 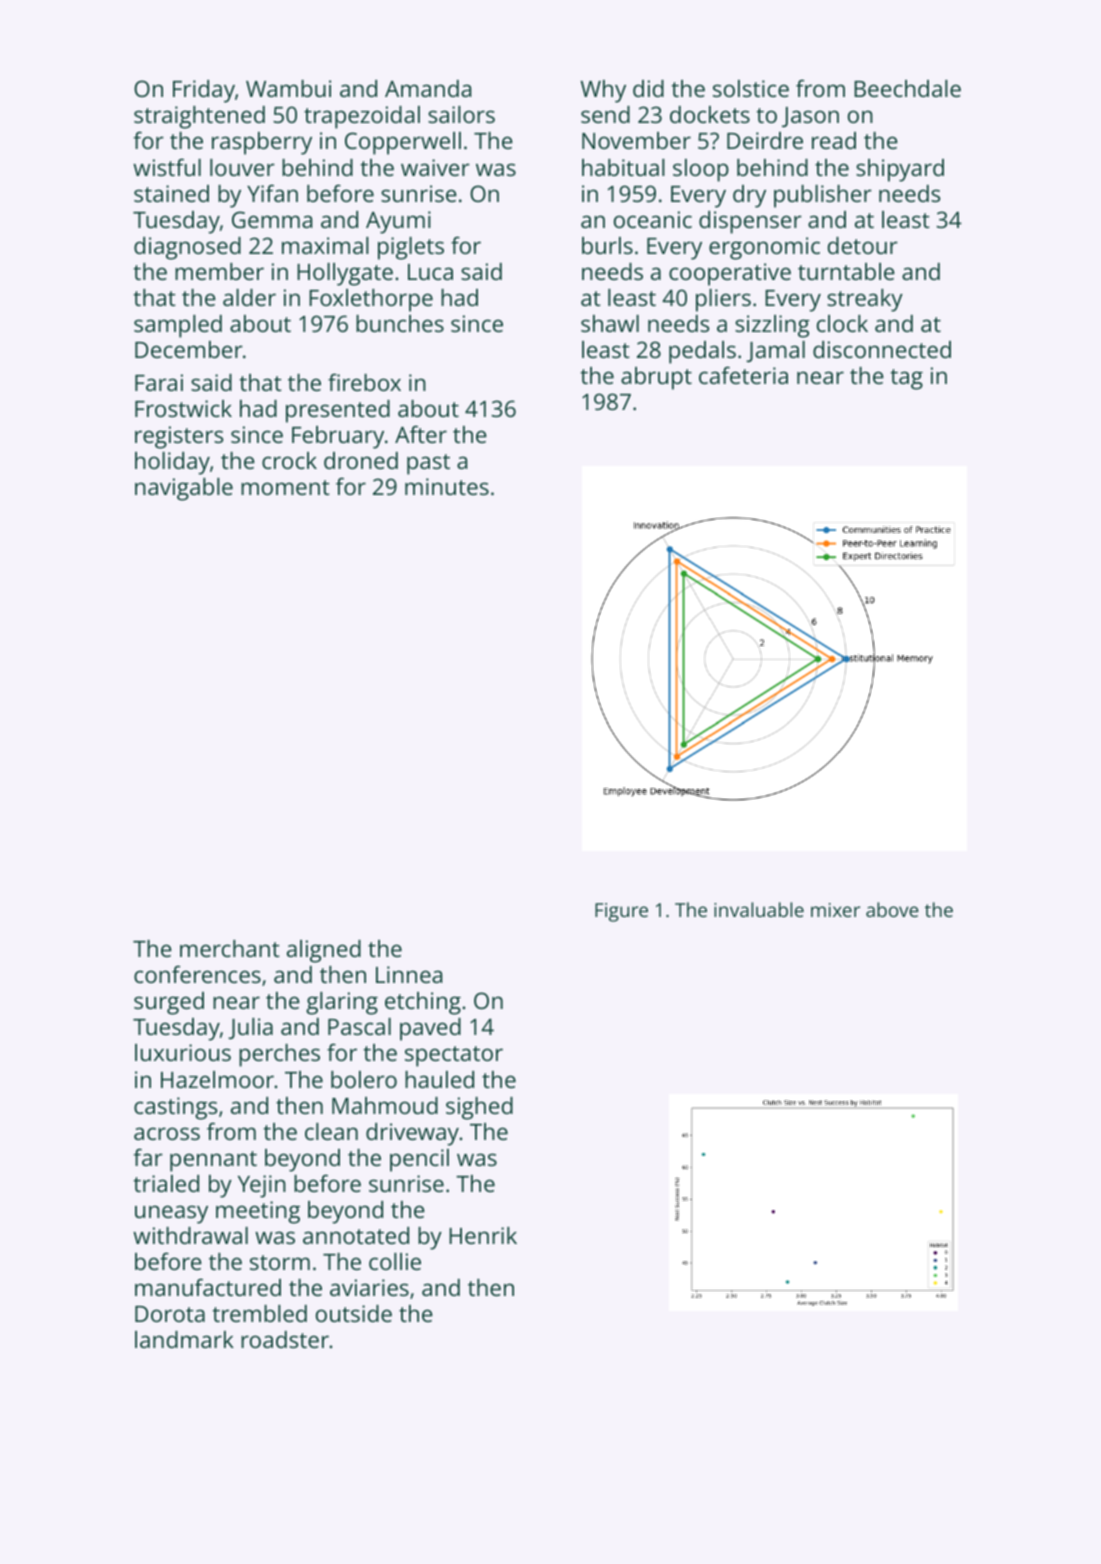 What do you see at coordinates (369, 1287) in the screenshot?
I see `aviaries` at bounding box center [369, 1287].
